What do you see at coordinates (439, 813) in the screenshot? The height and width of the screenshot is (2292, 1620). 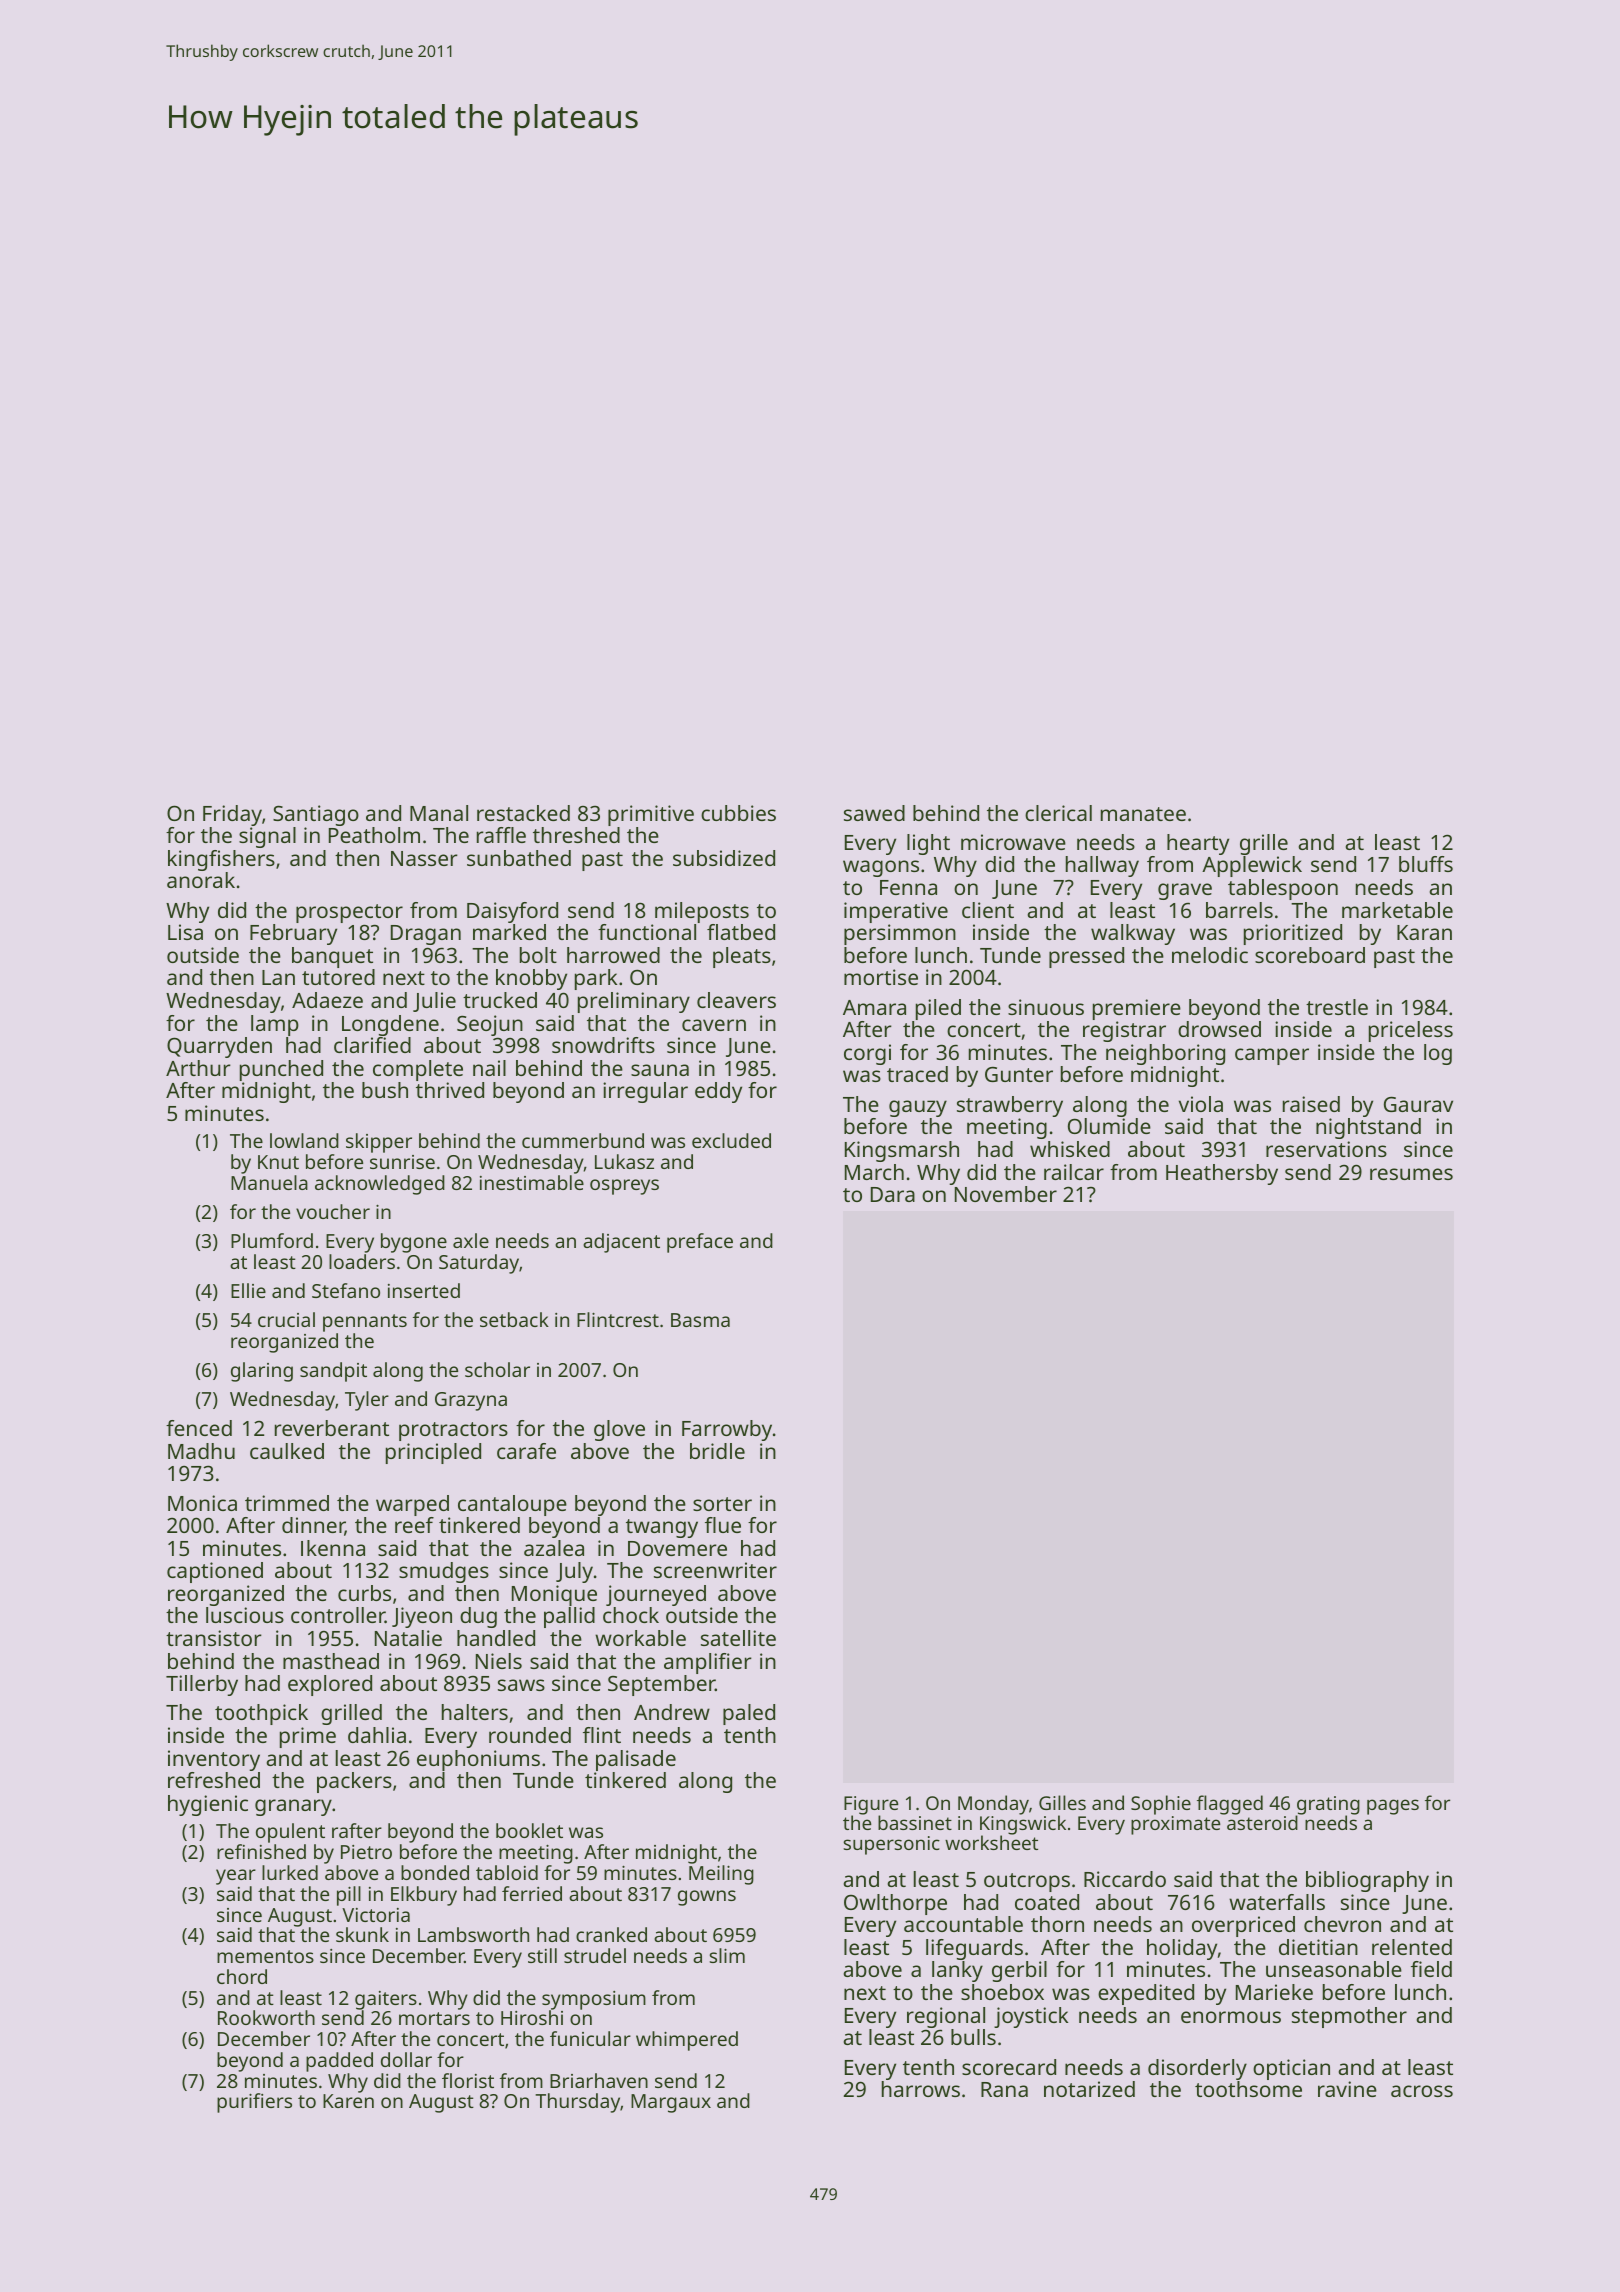 I see `Manal` at bounding box center [439, 813].
